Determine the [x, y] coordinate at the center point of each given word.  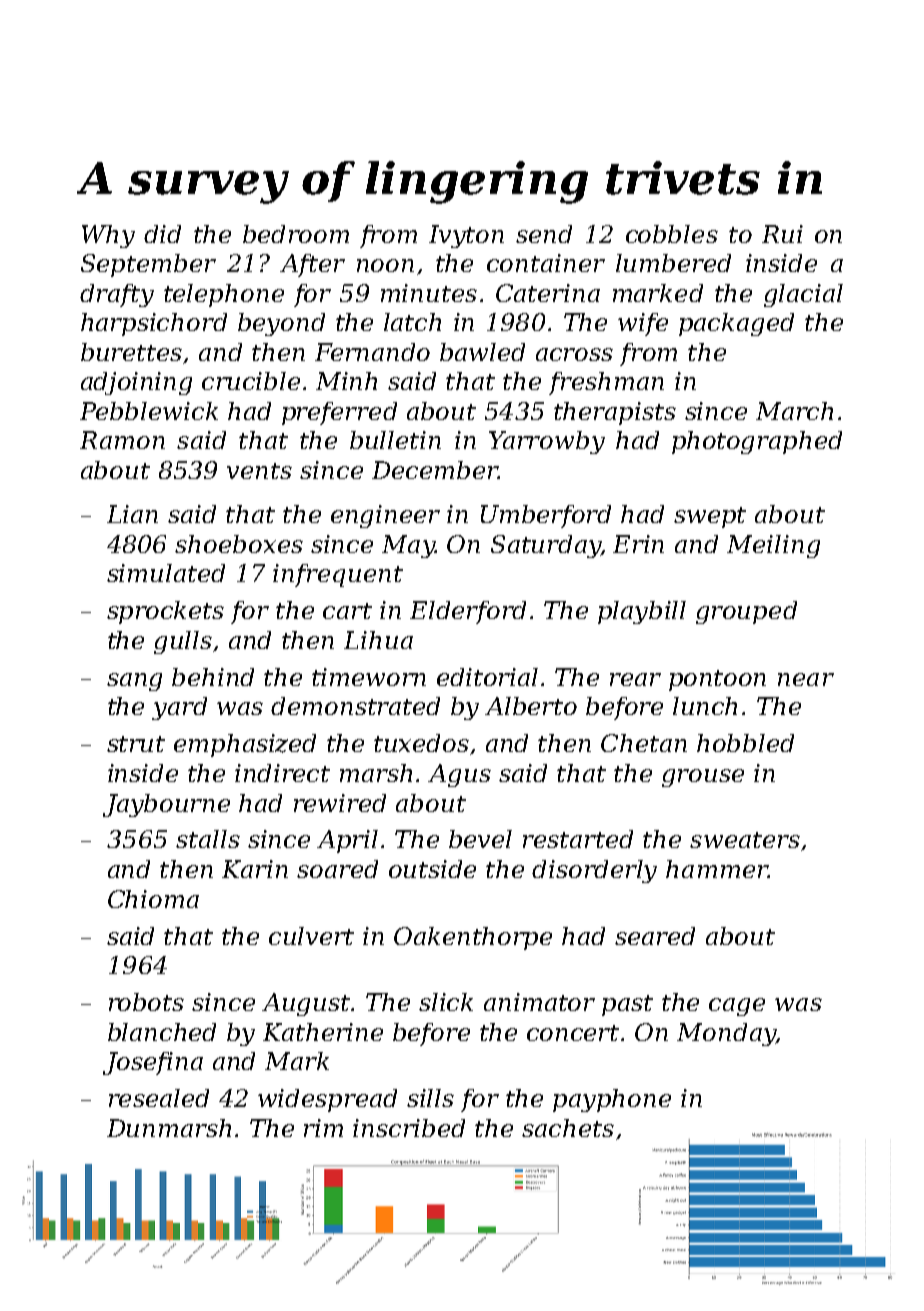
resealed [159, 1098]
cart [347, 611]
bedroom [296, 234]
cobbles [672, 234]
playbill [642, 612]
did [162, 234]
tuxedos [421, 743]
